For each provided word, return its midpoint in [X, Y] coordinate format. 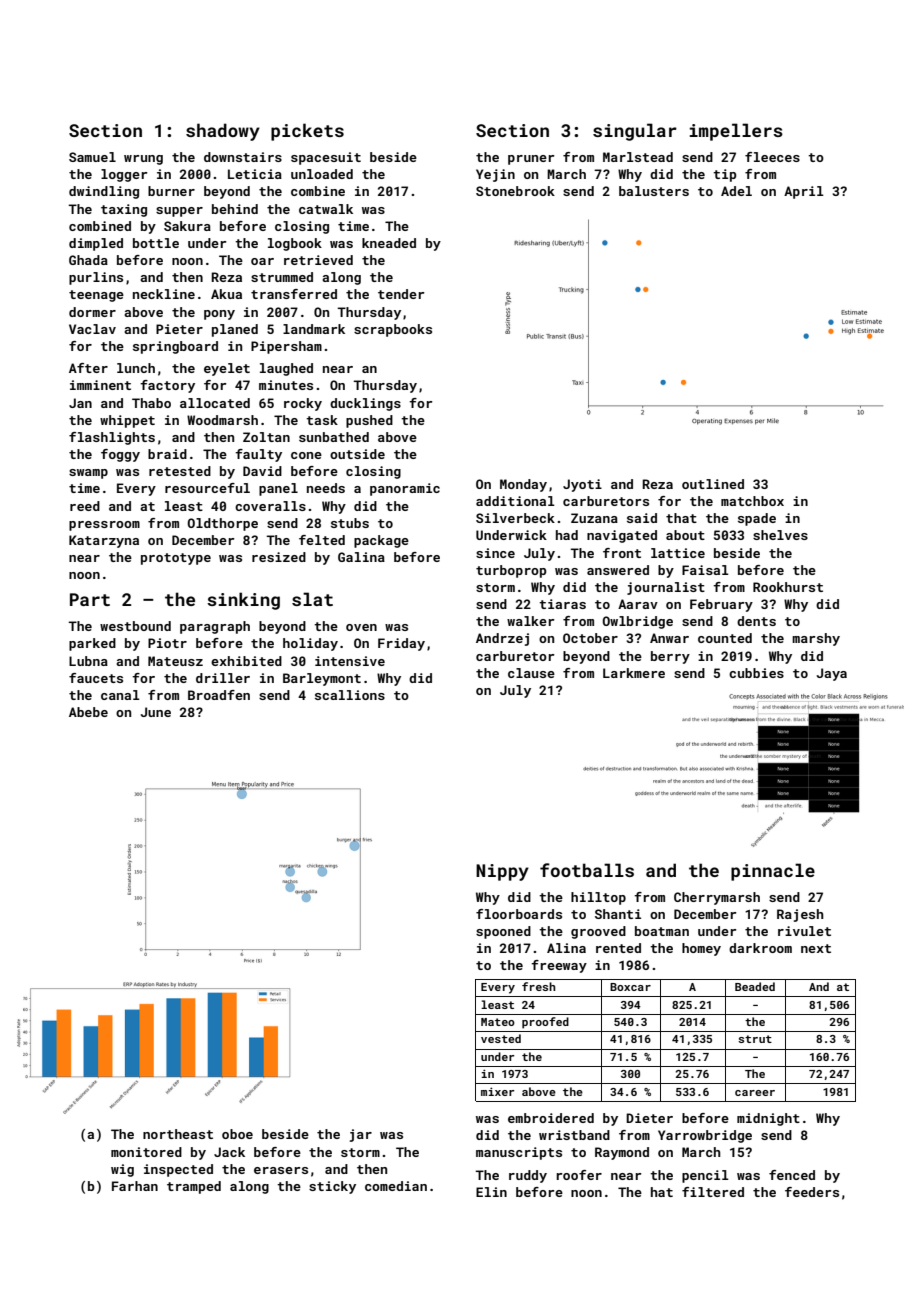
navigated [622, 536]
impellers [736, 132]
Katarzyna [104, 541]
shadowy [223, 132]
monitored [146, 1152]
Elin [491, 1192]
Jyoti [582, 485]
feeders [812, 1192]
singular [635, 132]
